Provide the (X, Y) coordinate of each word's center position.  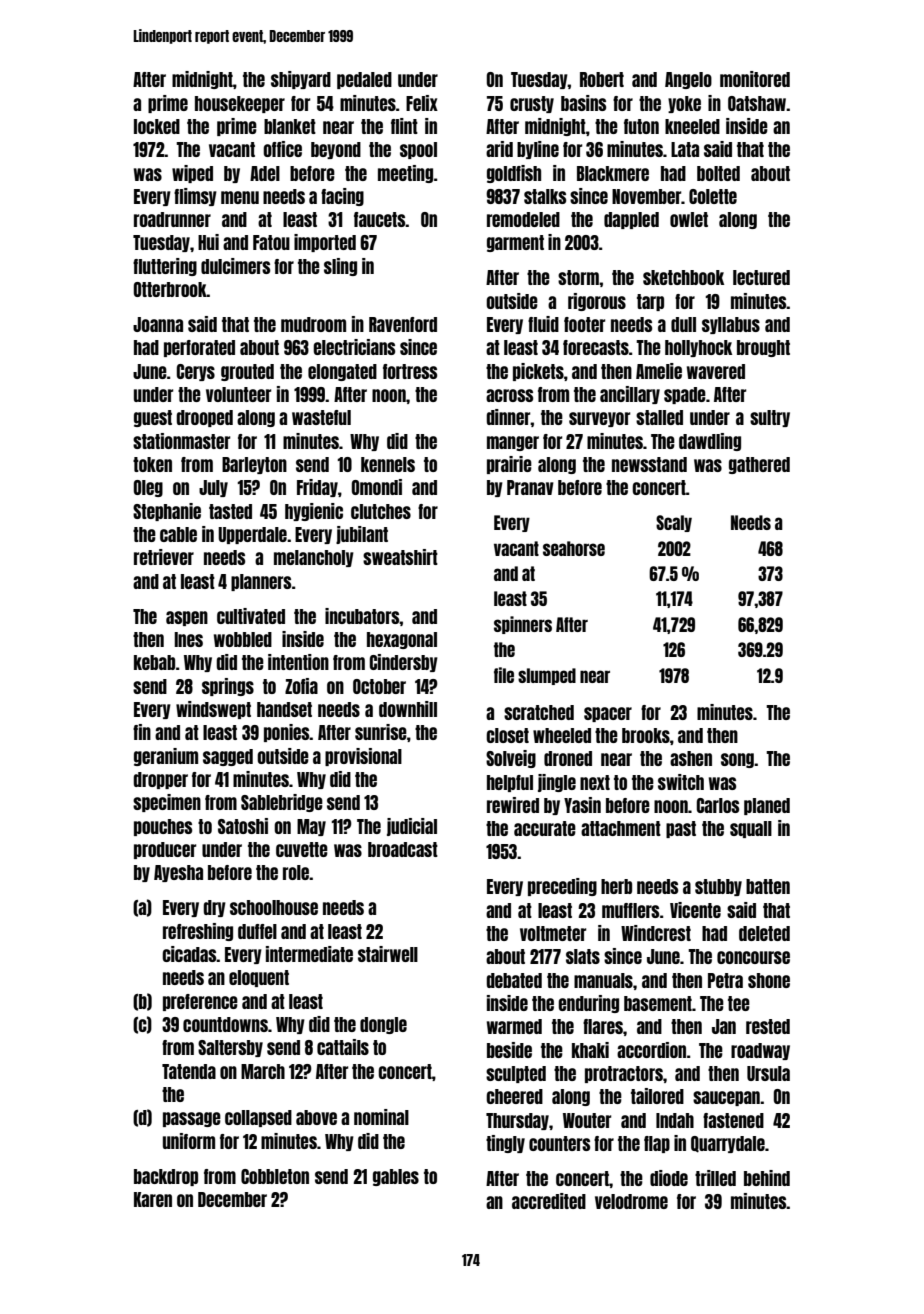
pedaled (364, 80)
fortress (410, 371)
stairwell (388, 954)
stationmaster (181, 441)
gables (396, 1177)
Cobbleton (275, 1176)
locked (157, 126)
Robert (602, 79)
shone (769, 980)
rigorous (597, 302)
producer (165, 850)
